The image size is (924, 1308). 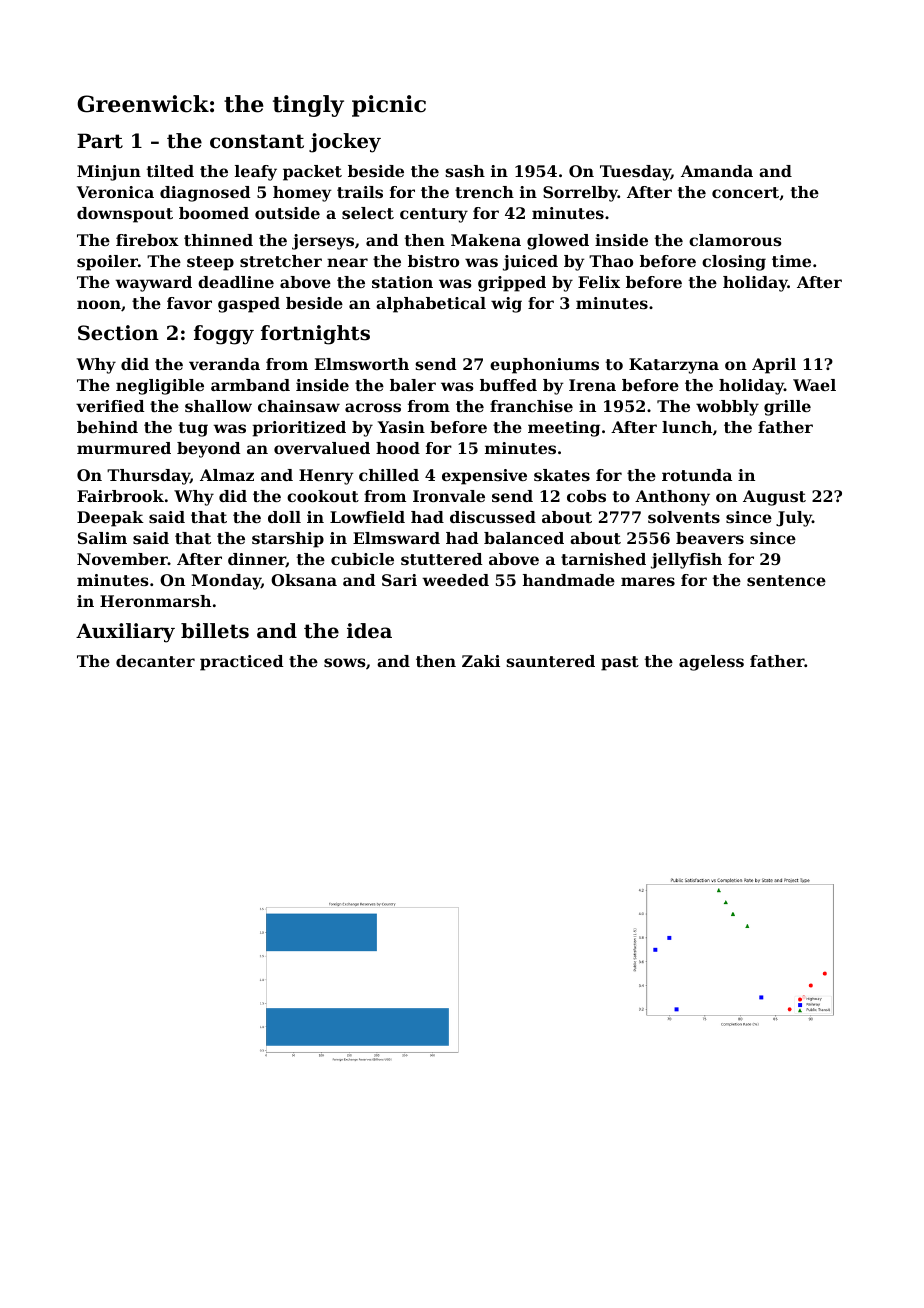 What do you see at coordinates (315, 335) in the screenshot?
I see `fortnights` at bounding box center [315, 335].
